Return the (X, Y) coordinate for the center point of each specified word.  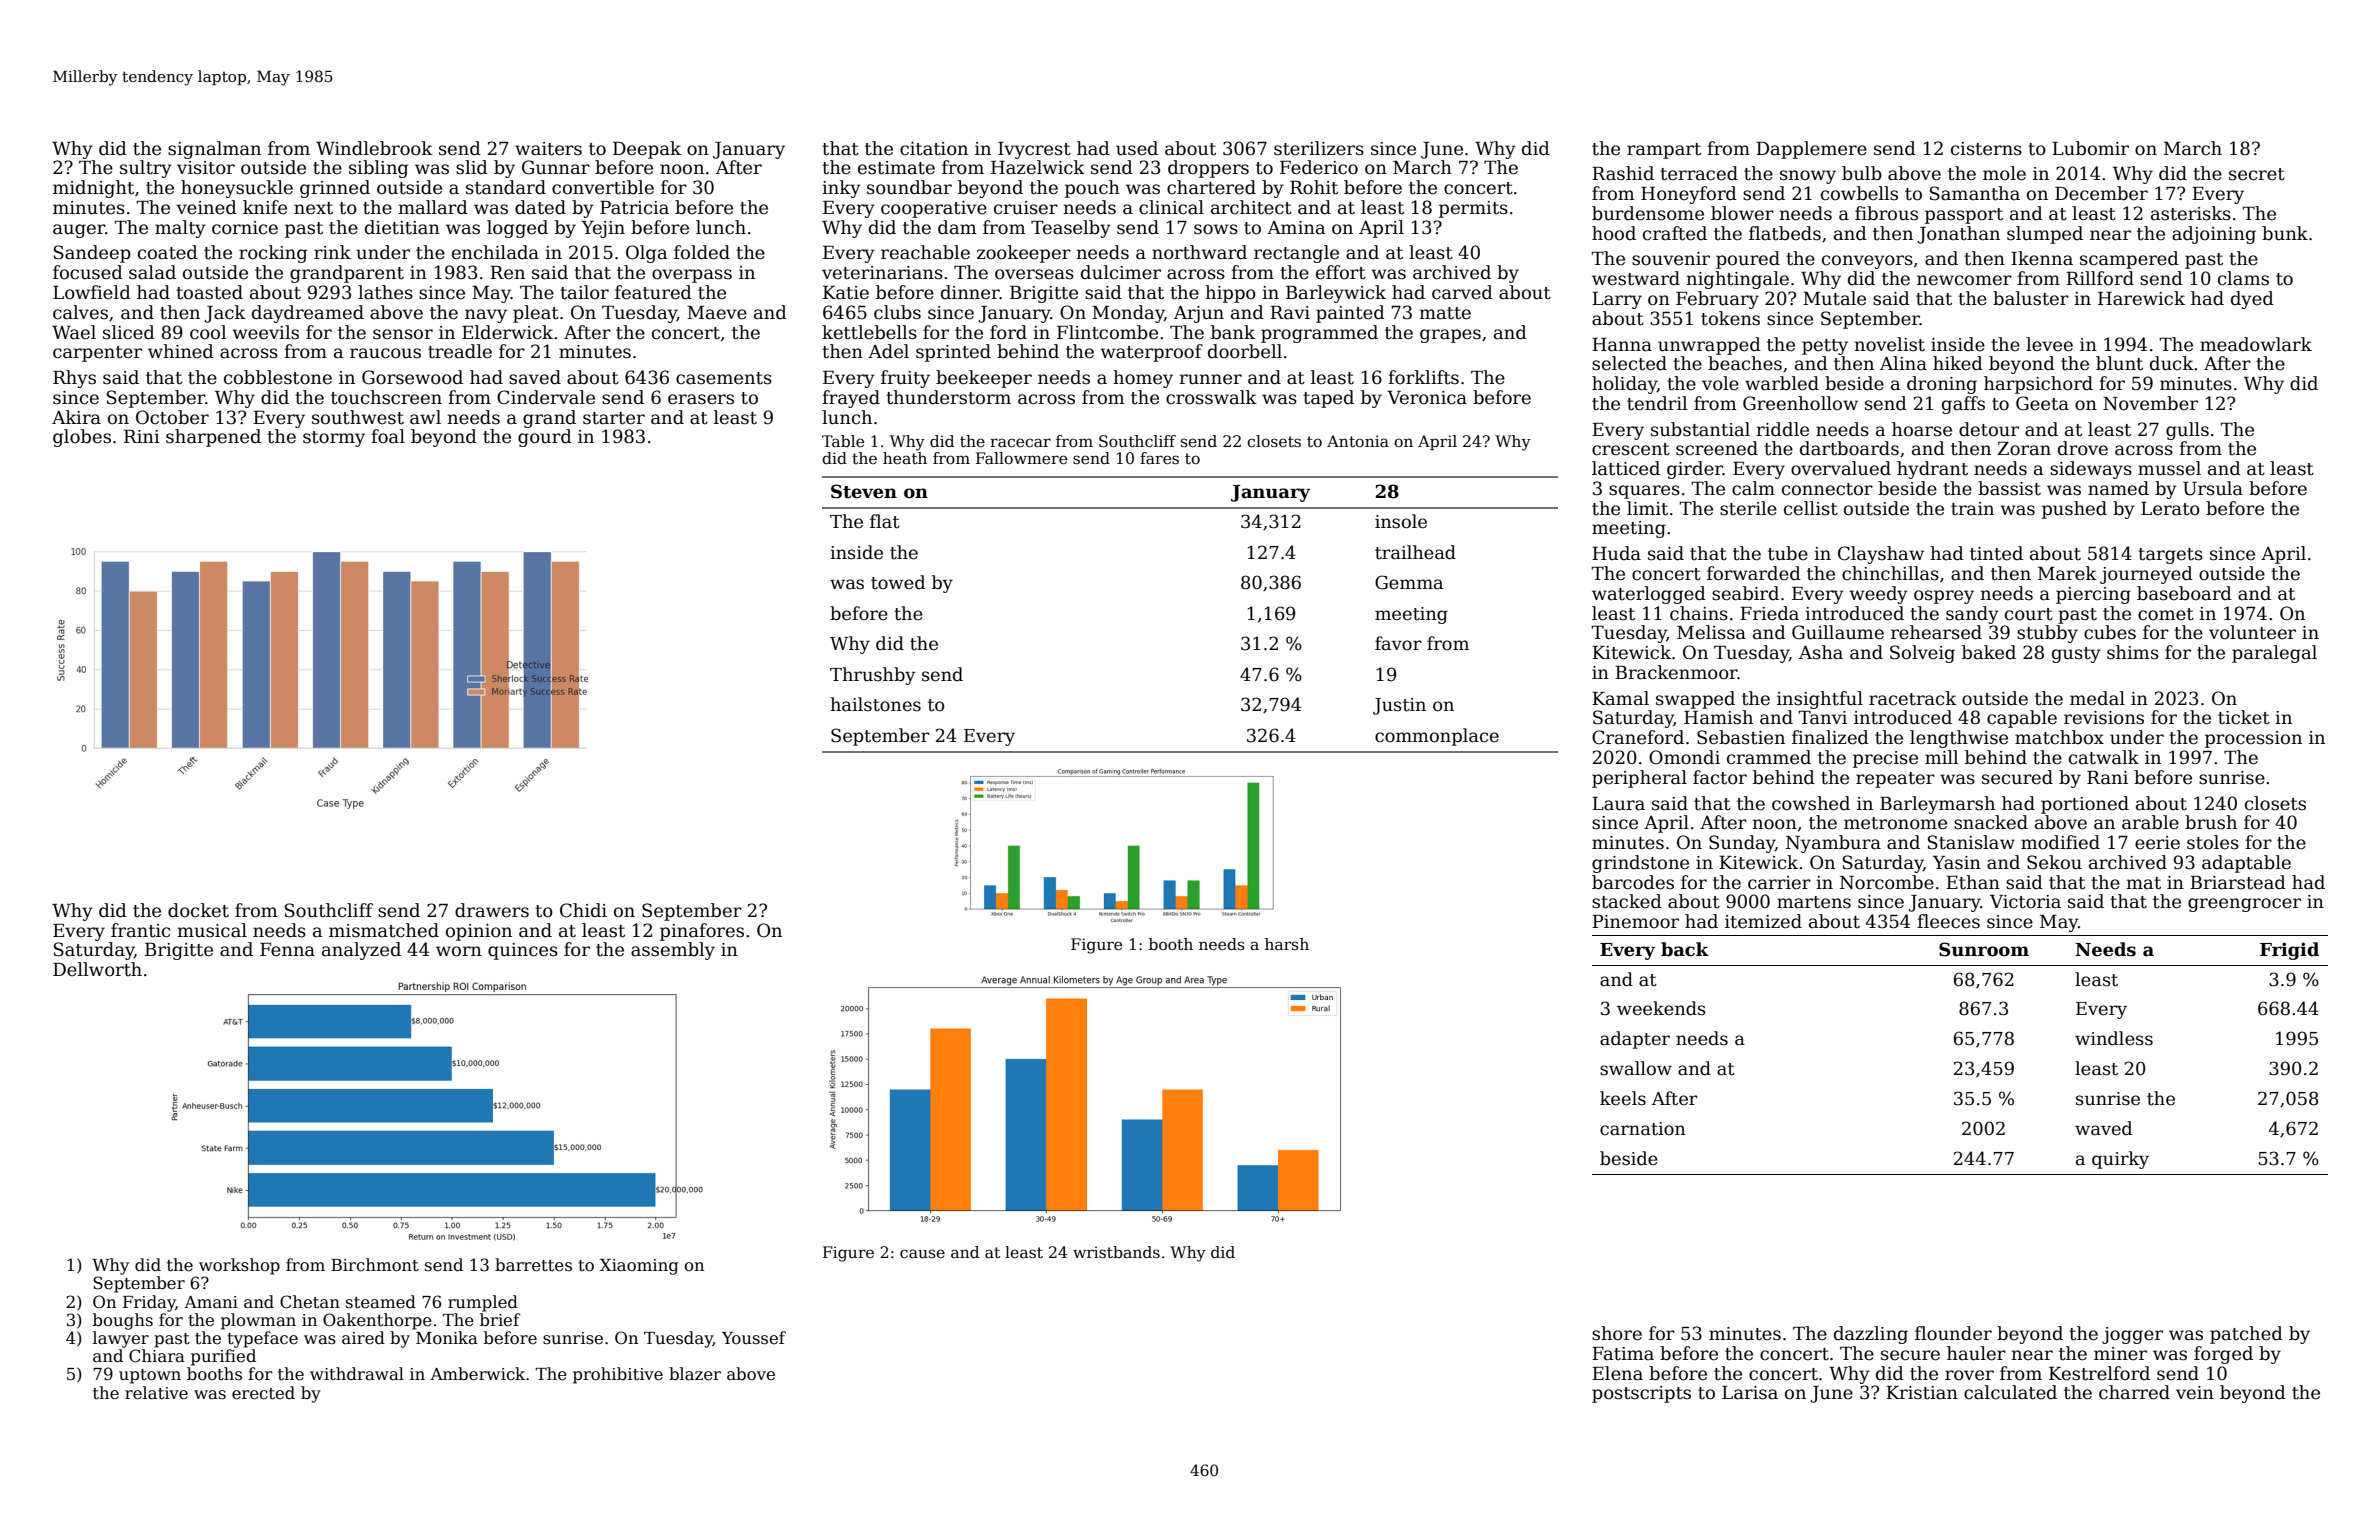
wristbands (1116, 1252)
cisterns (1986, 149)
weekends (1661, 1008)
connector (1827, 489)
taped (1328, 399)
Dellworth (97, 969)
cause (922, 1254)
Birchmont (375, 1265)
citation (934, 149)
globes (82, 438)
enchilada (495, 252)
